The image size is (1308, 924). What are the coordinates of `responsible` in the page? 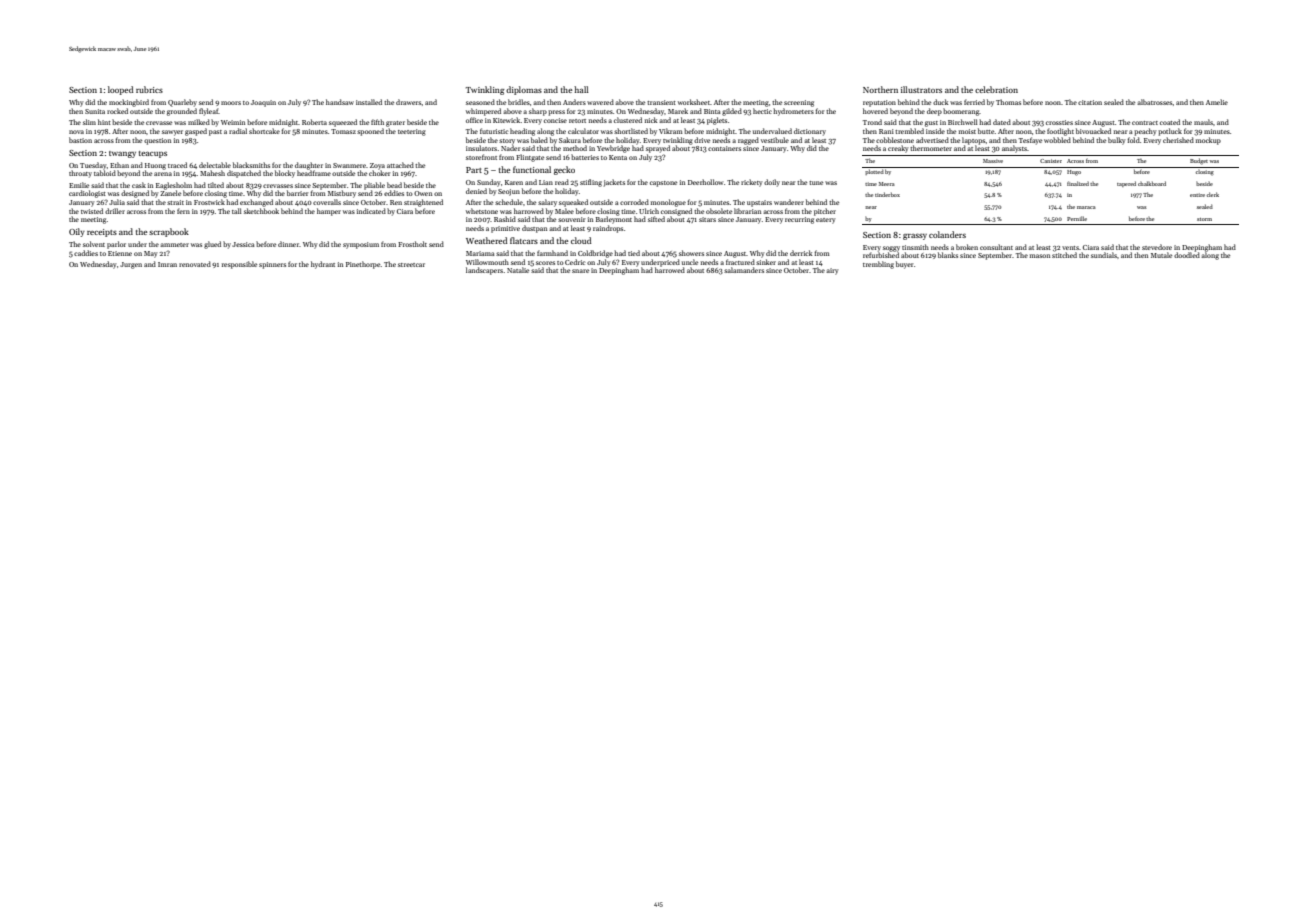 It's located at (239, 265).
